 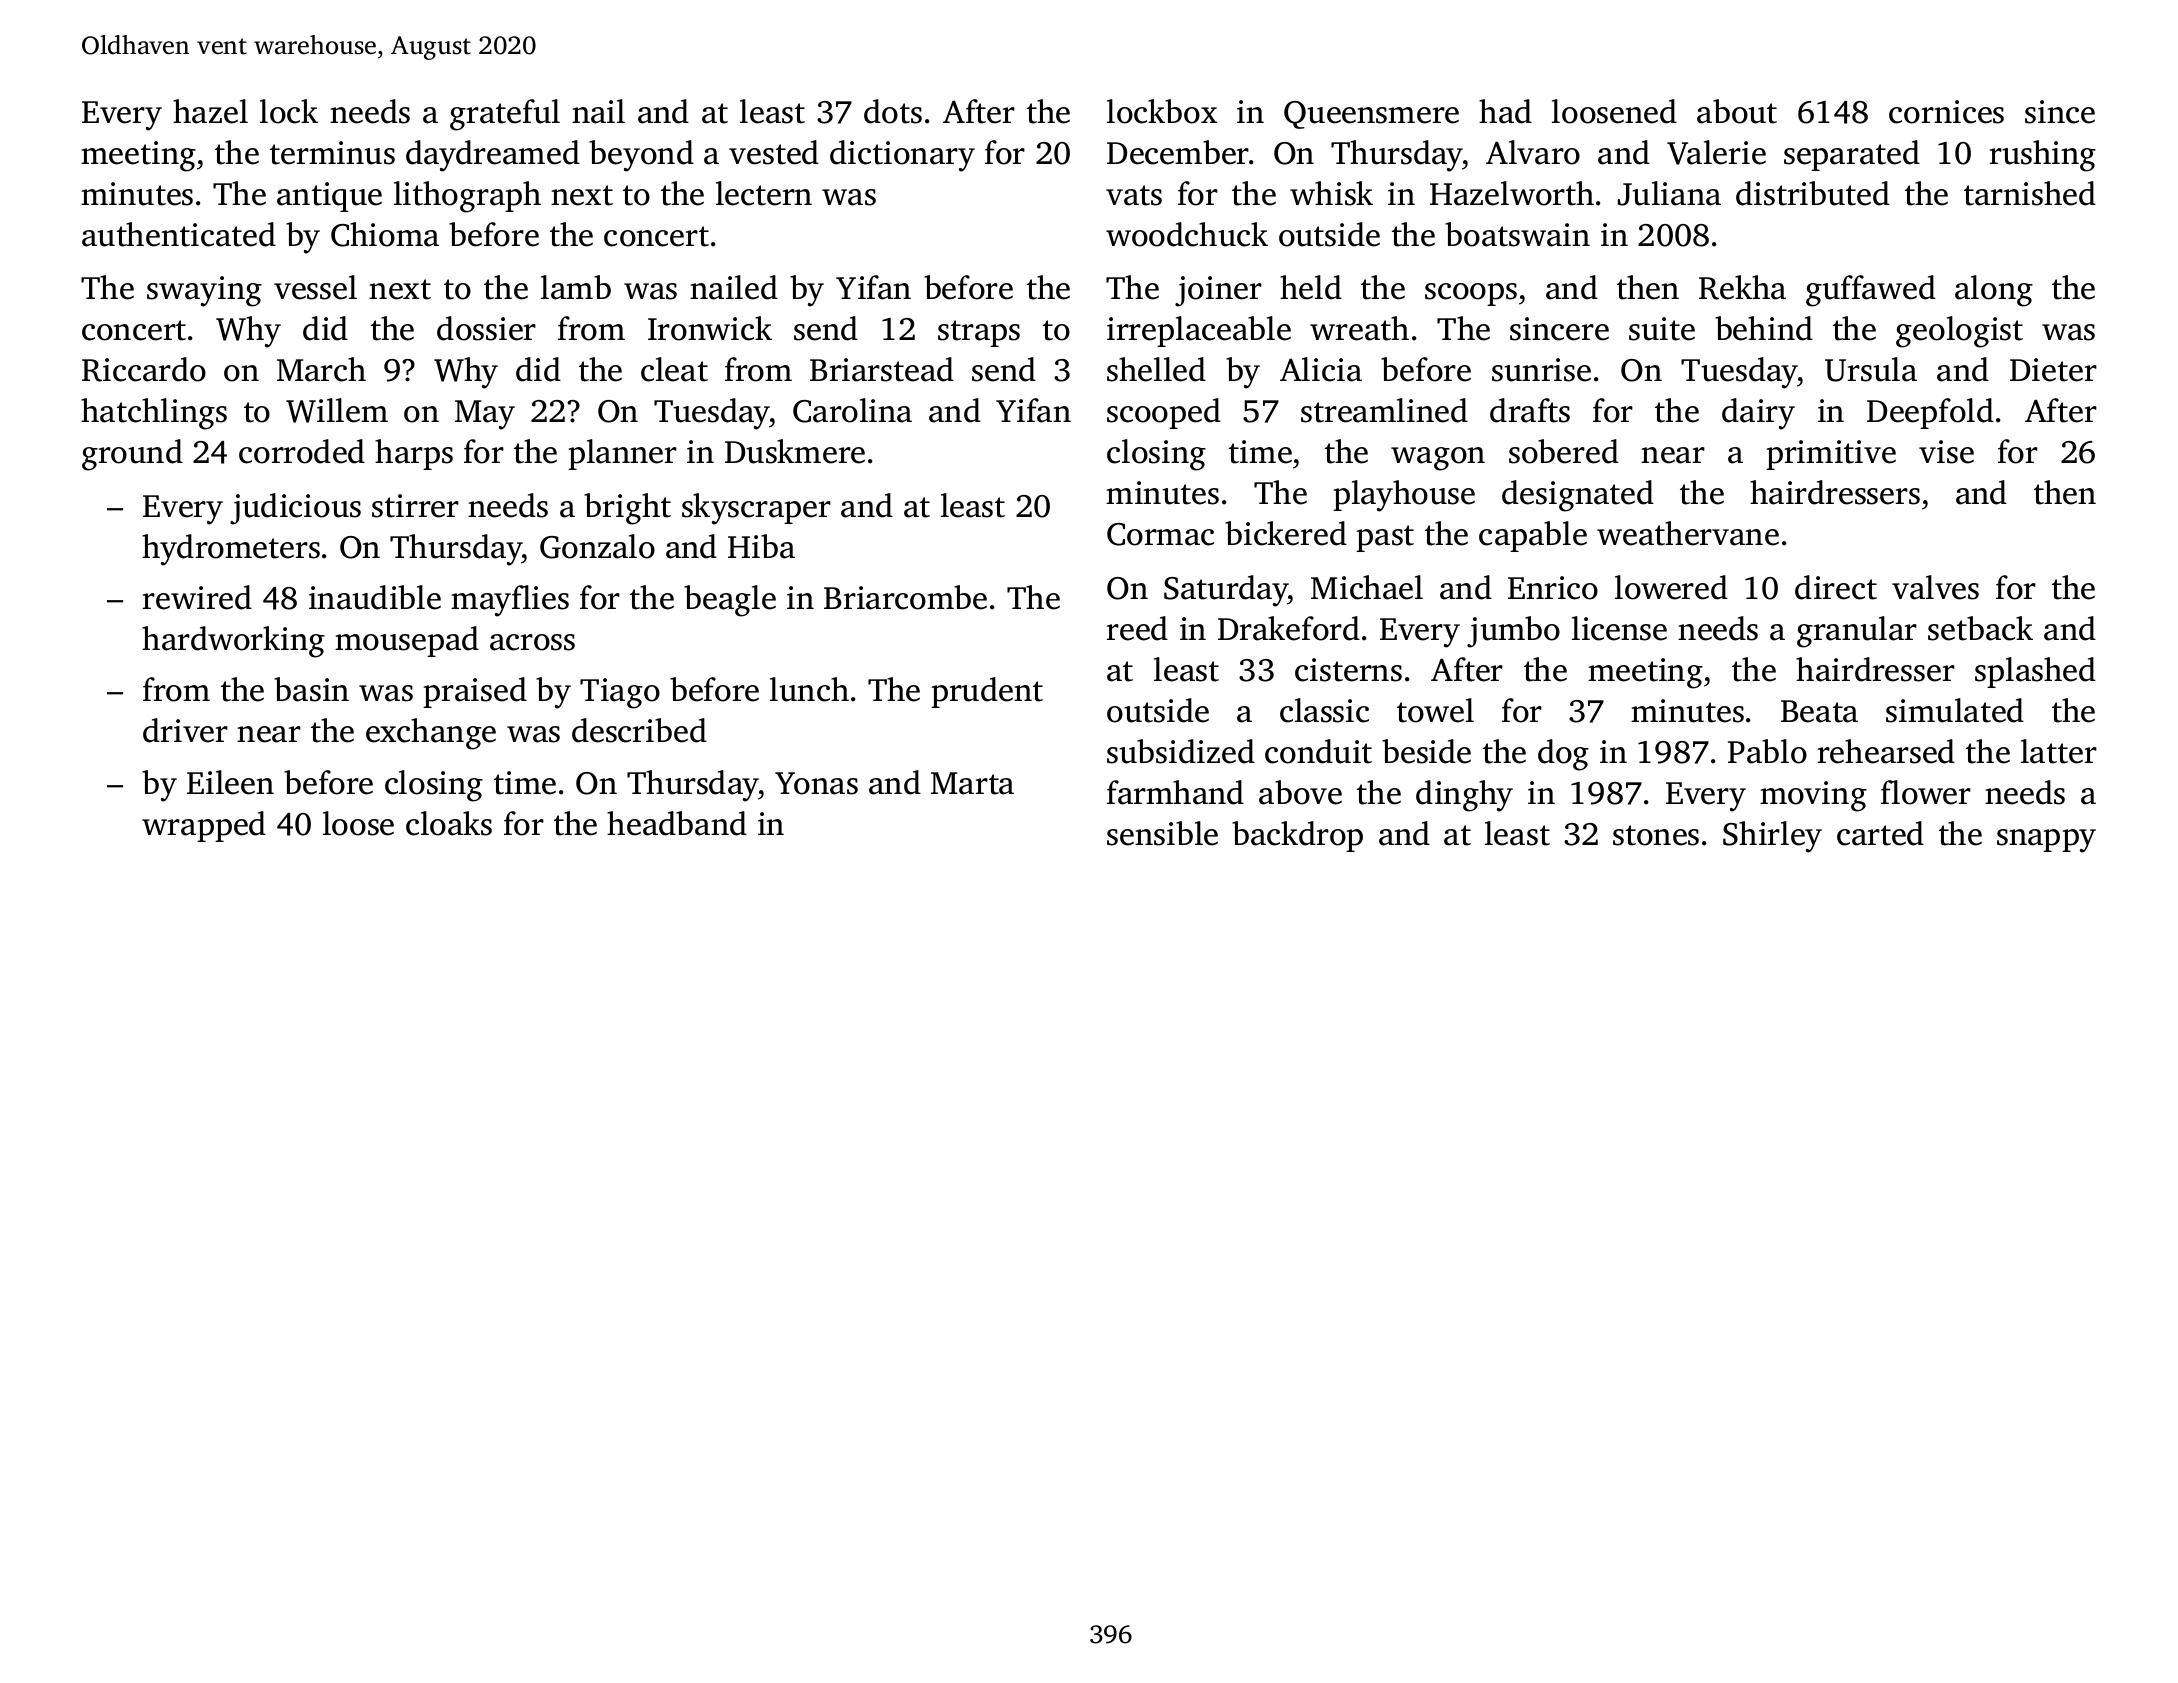 What do you see at coordinates (1438, 459) in the document?
I see `wagon` at bounding box center [1438, 459].
